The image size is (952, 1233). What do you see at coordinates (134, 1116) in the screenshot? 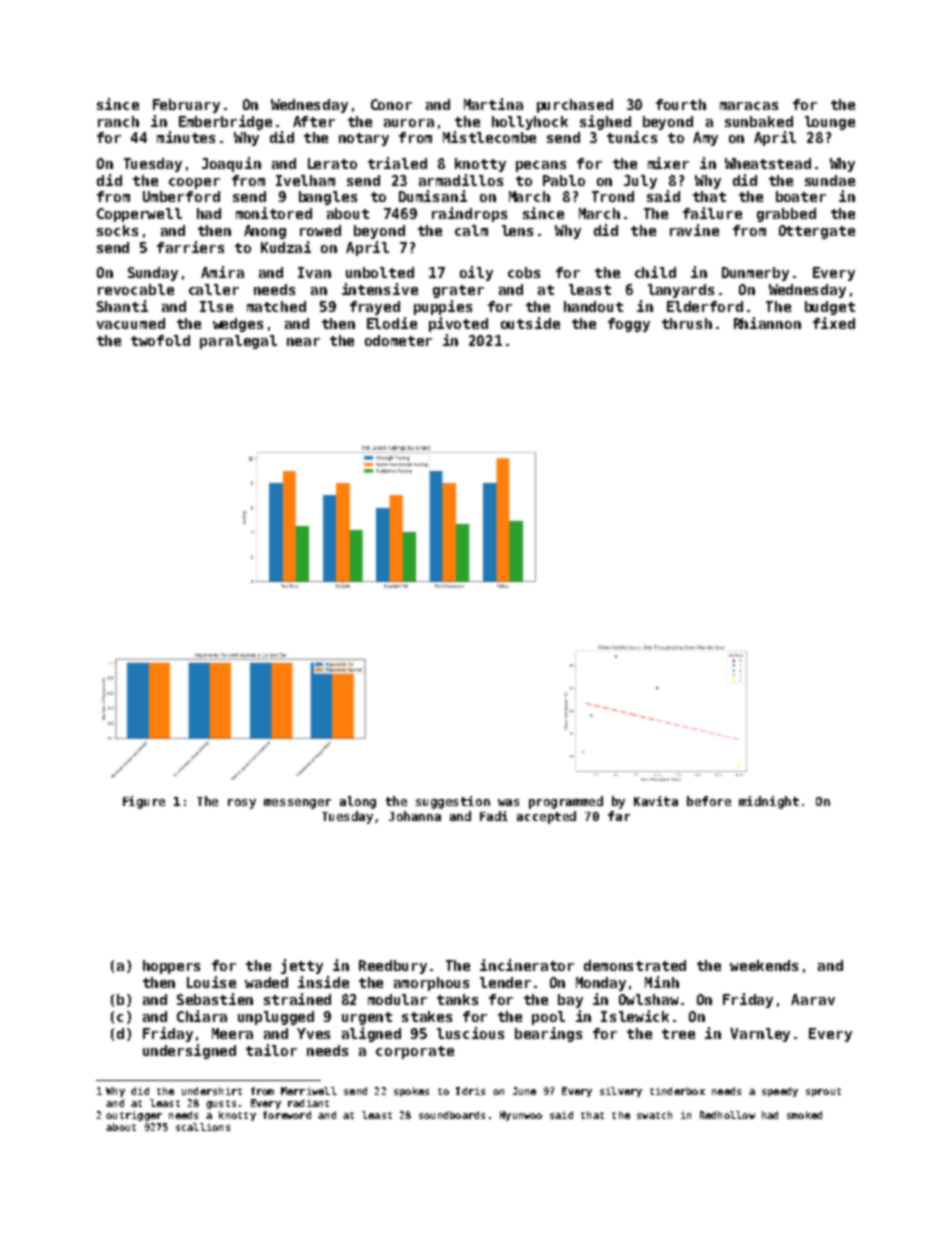
I see `outrigger` at bounding box center [134, 1116].
